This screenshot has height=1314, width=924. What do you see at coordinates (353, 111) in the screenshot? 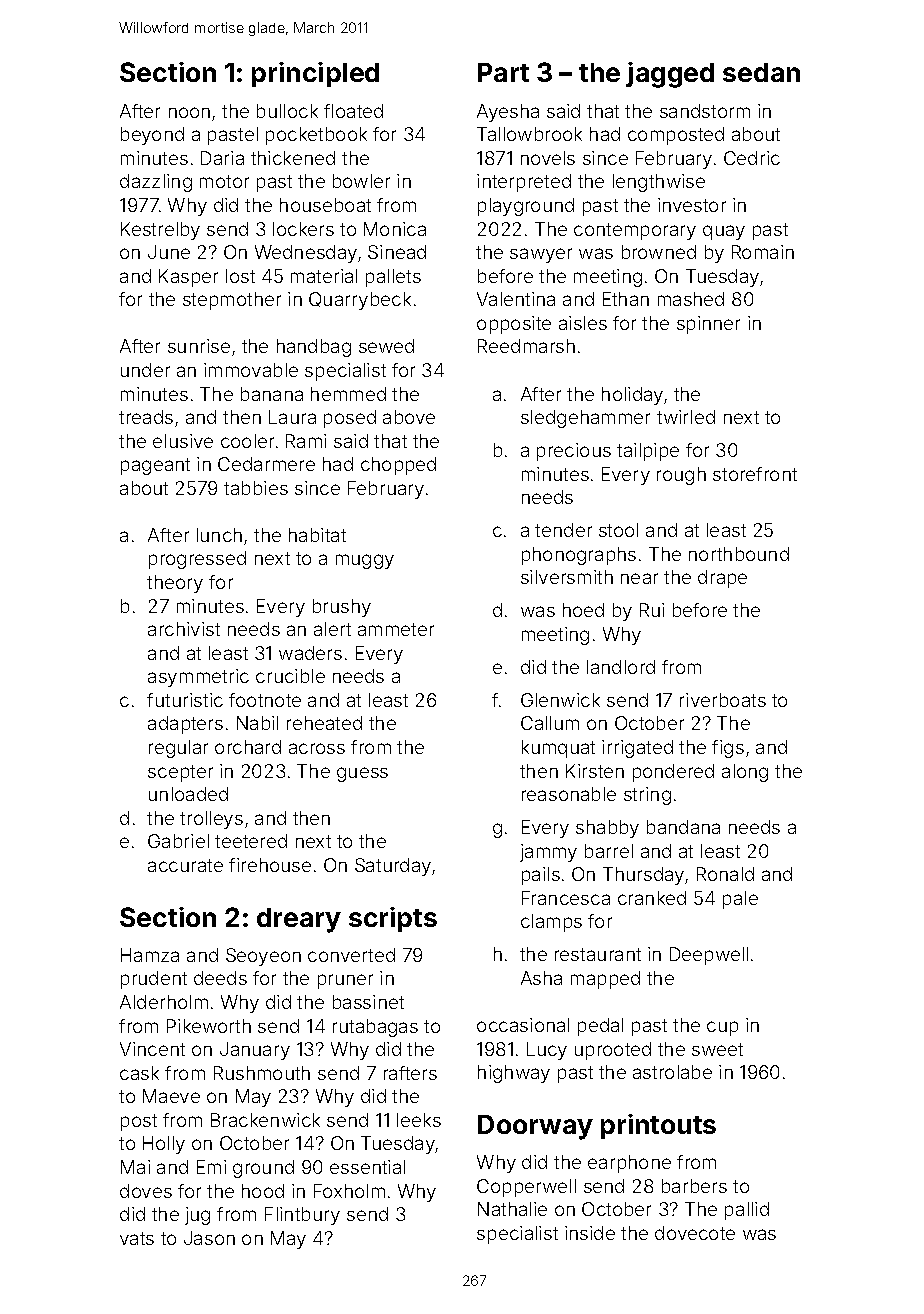
I see `floated` at bounding box center [353, 111].
